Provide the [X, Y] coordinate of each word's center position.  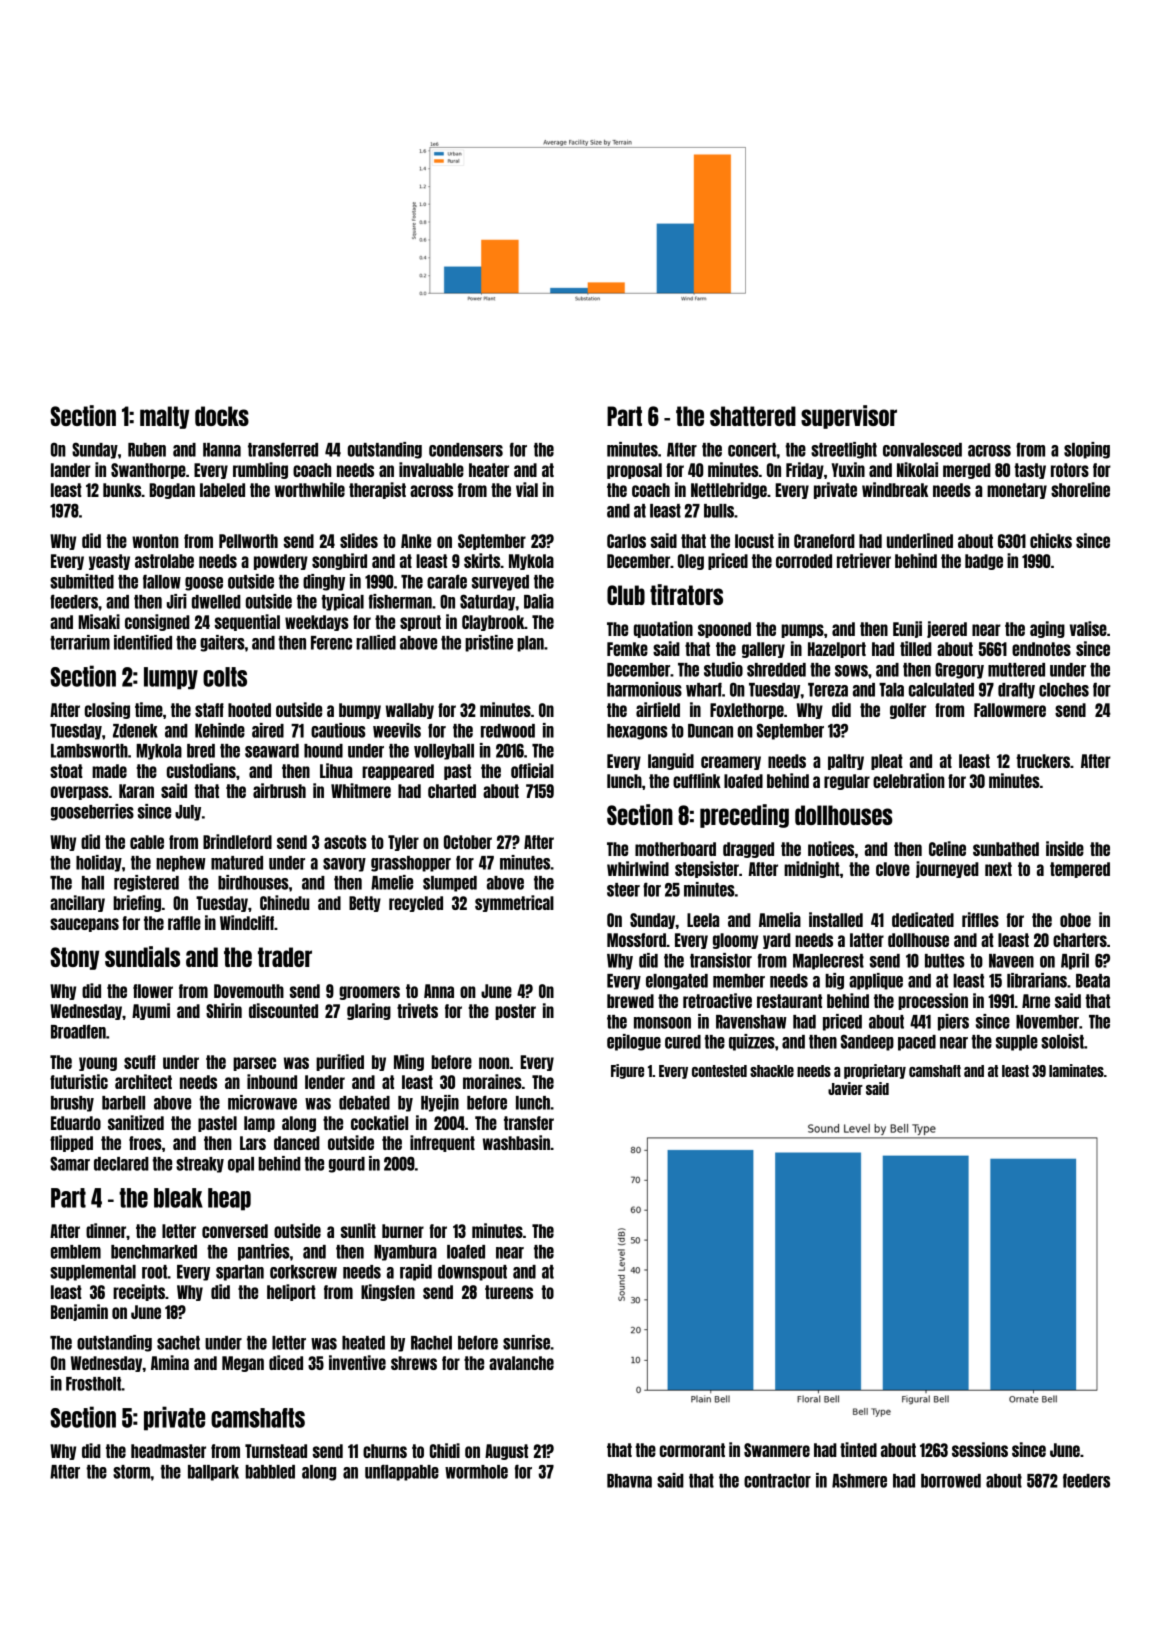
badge [984, 562]
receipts [139, 1292]
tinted [858, 1449]
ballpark [213, 1473]
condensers [466, 450]
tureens [509, 1292]
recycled [416, 904]
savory [344, 865]
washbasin [516, 1142]
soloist [1062, 1041]
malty [164, 417]
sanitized [136, 1122]
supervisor [849, 417]
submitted [82, 581]
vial [527, 489]
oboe [1075, 920]
